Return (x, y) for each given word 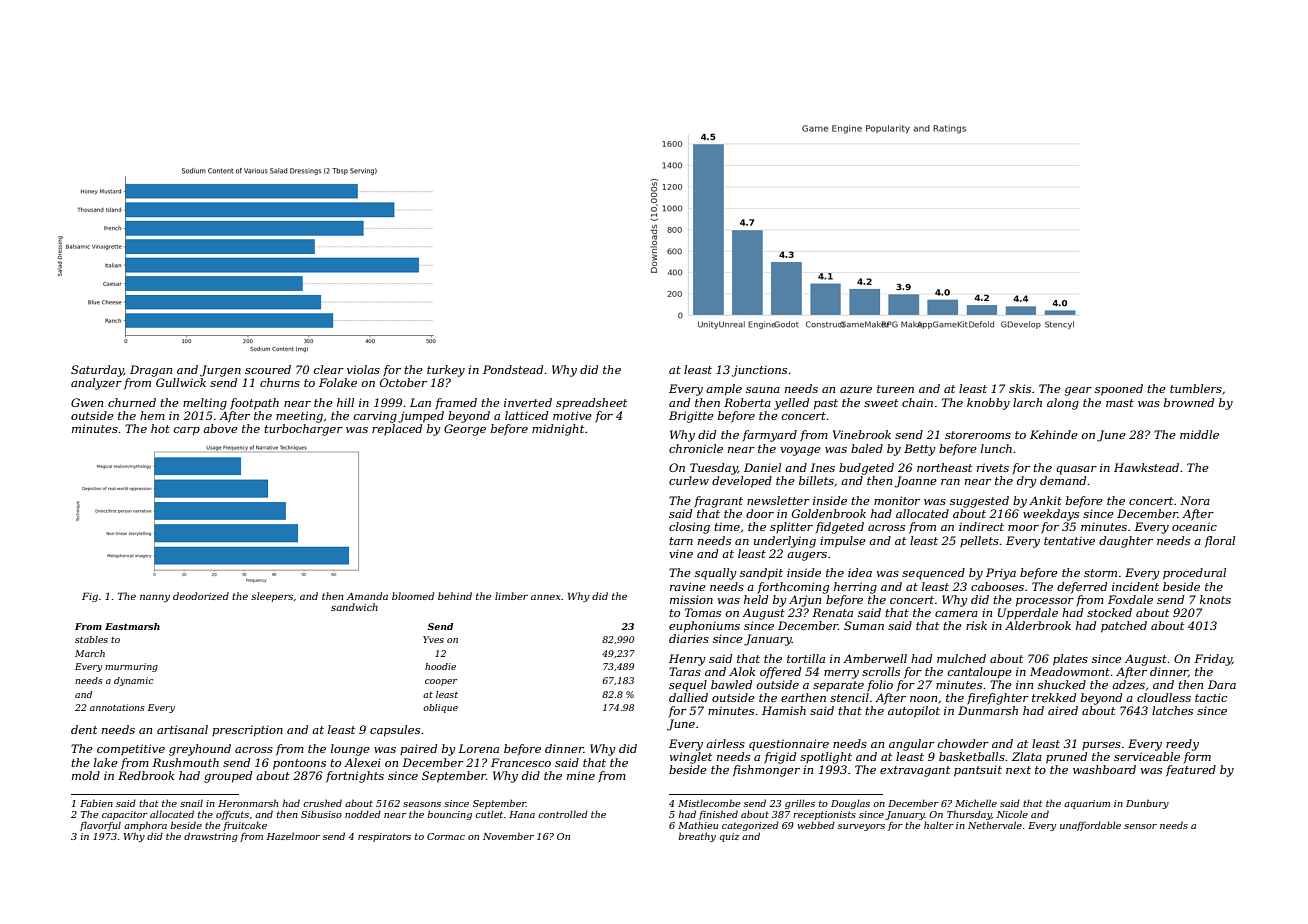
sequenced (933, 574)
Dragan (151, 371)
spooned (1119, 390)
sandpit (761, 574)
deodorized (201, 596)
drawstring (211, 837)
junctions (759, 371)
